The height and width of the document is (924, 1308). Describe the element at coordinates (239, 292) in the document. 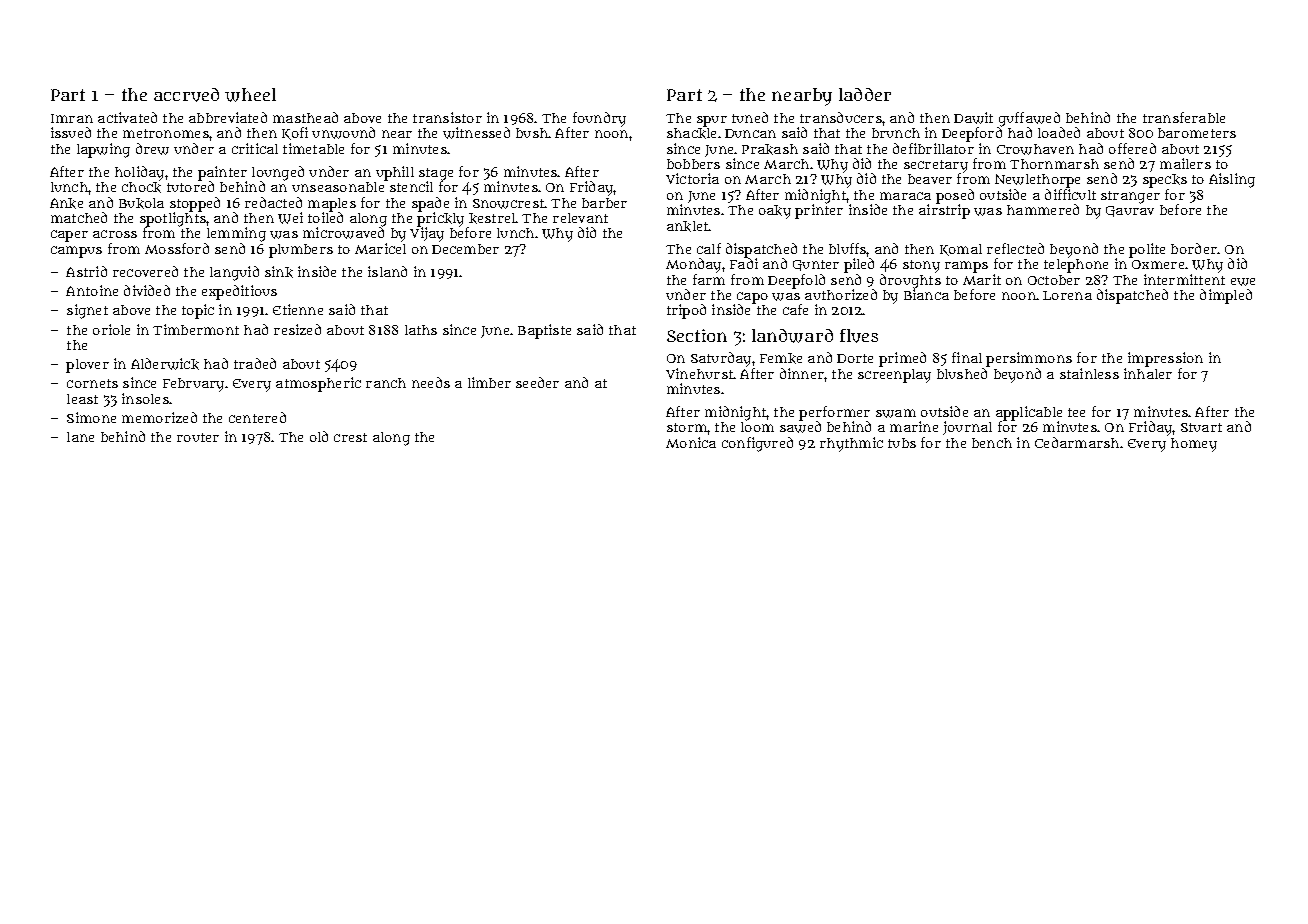

I see `expeditious` at that location.
